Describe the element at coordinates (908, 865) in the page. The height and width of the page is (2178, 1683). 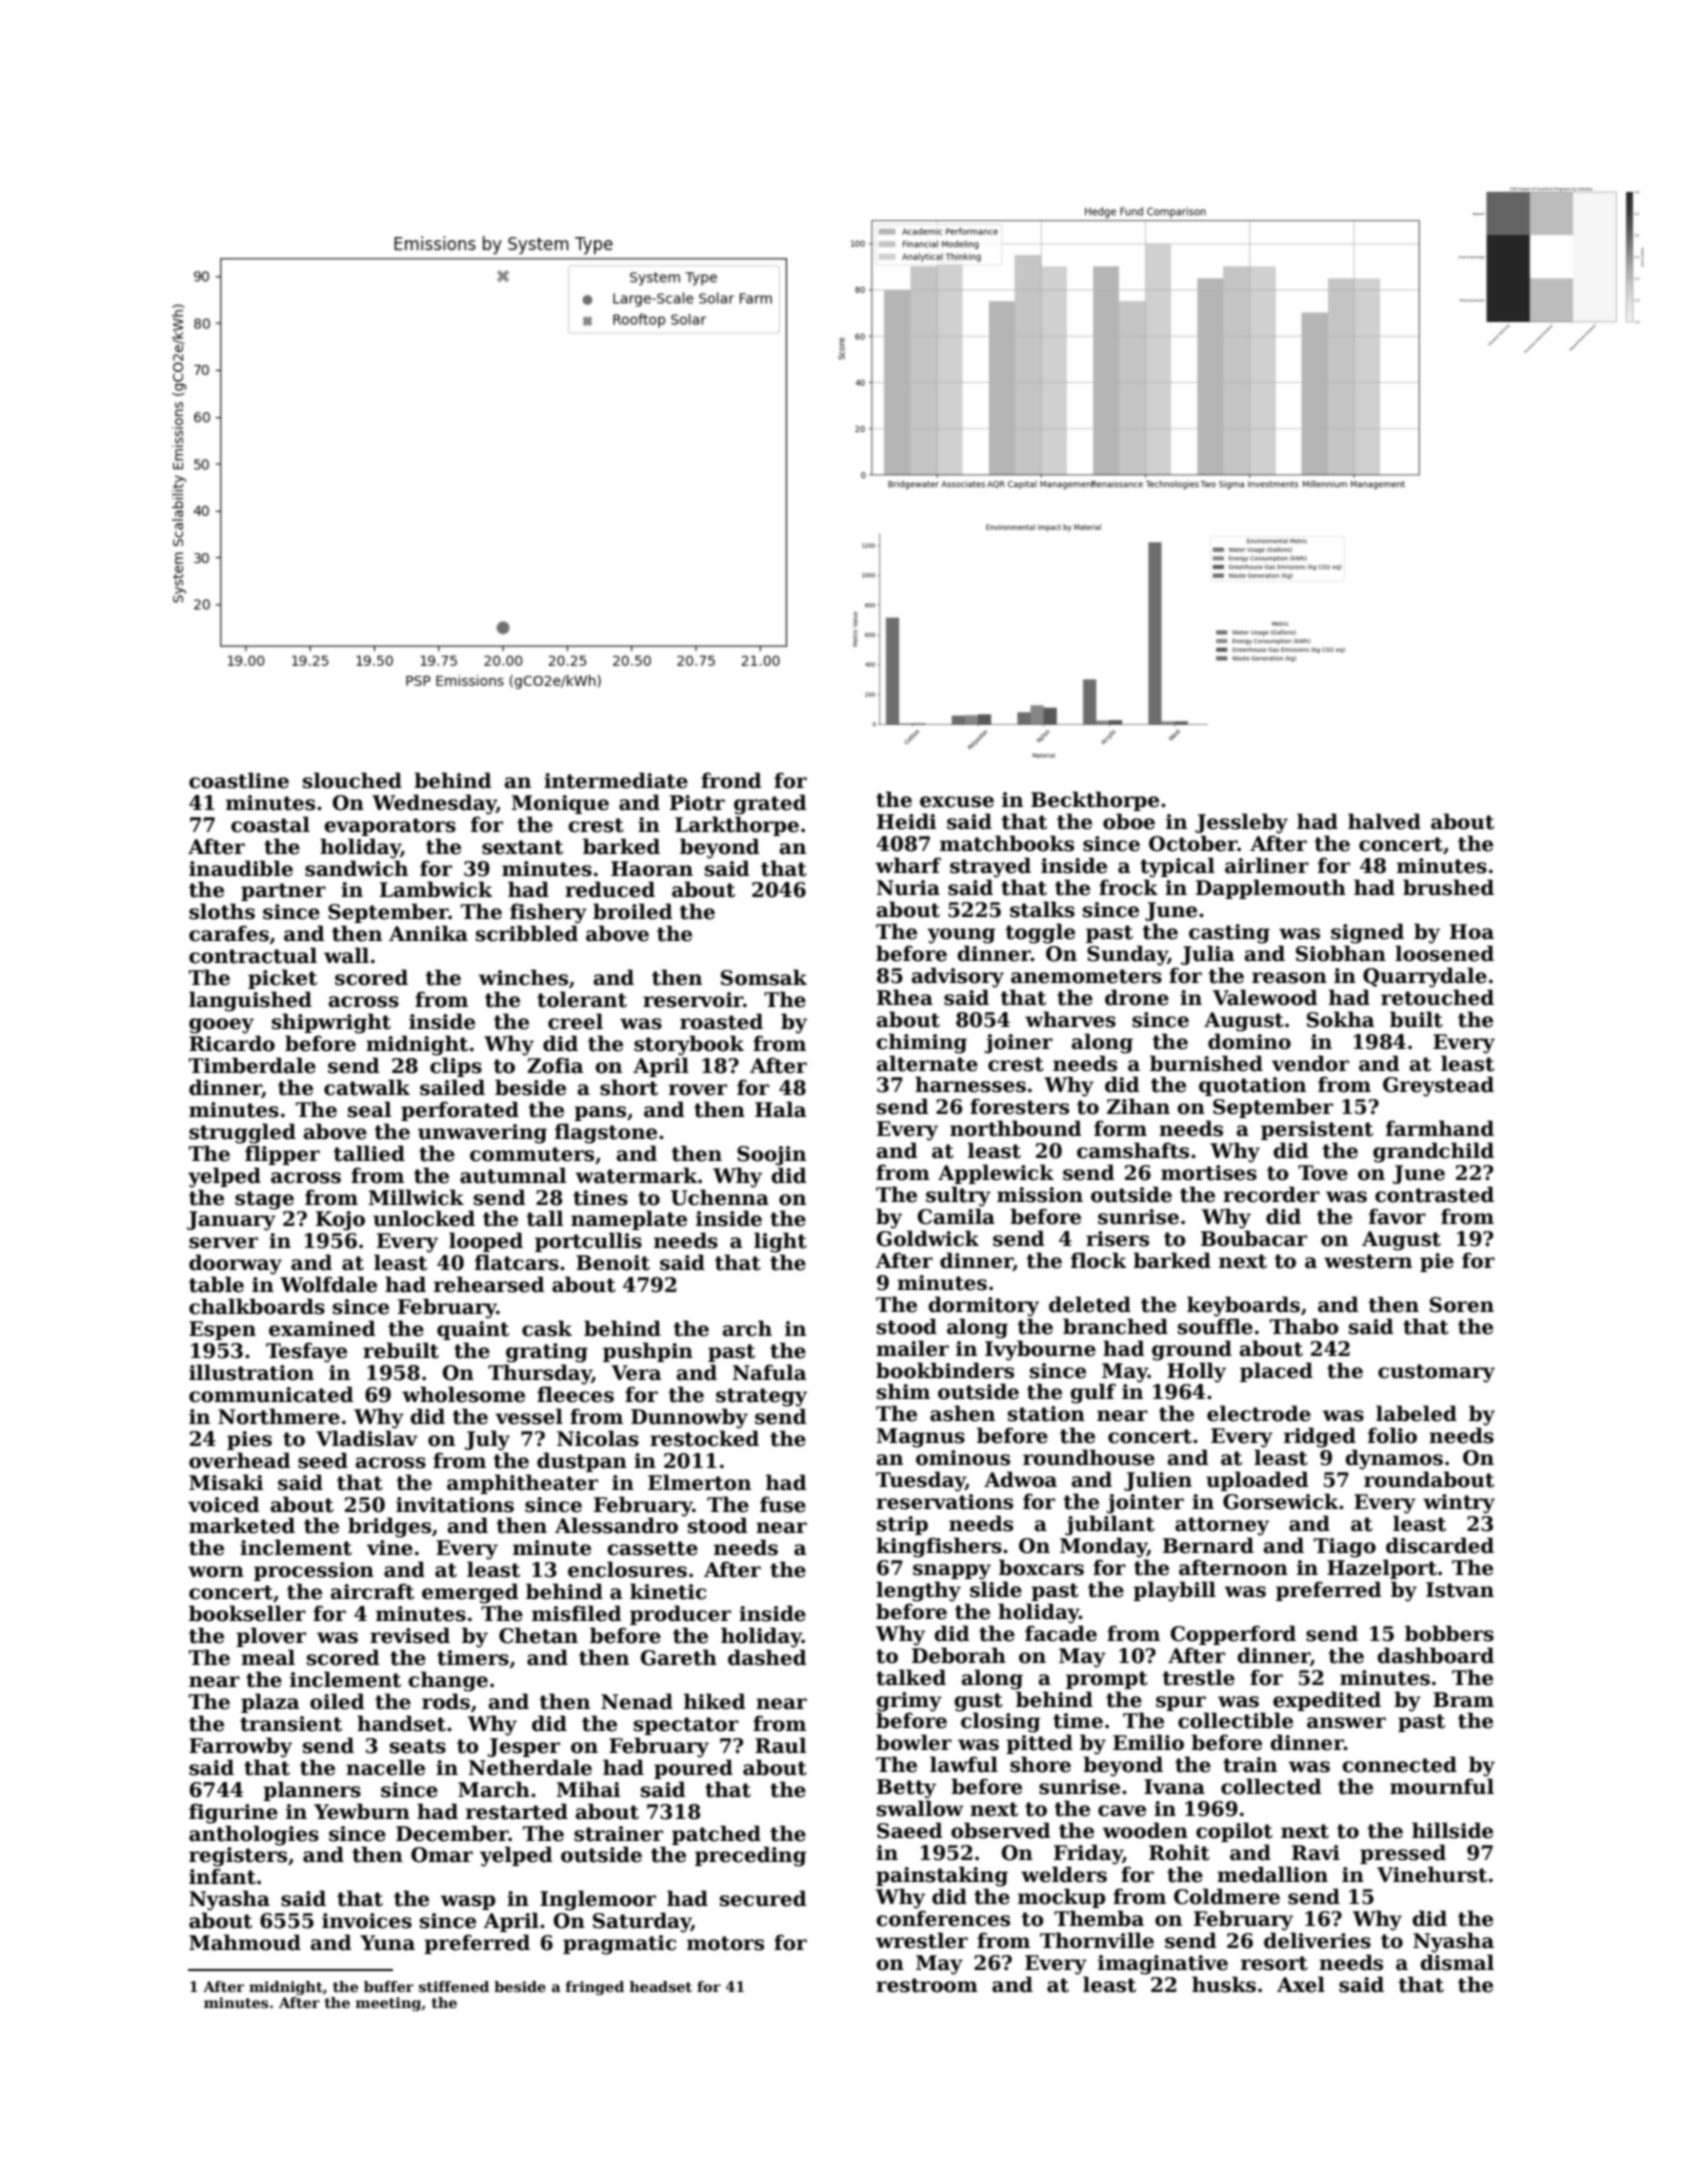
I see `wharf` at that location.
